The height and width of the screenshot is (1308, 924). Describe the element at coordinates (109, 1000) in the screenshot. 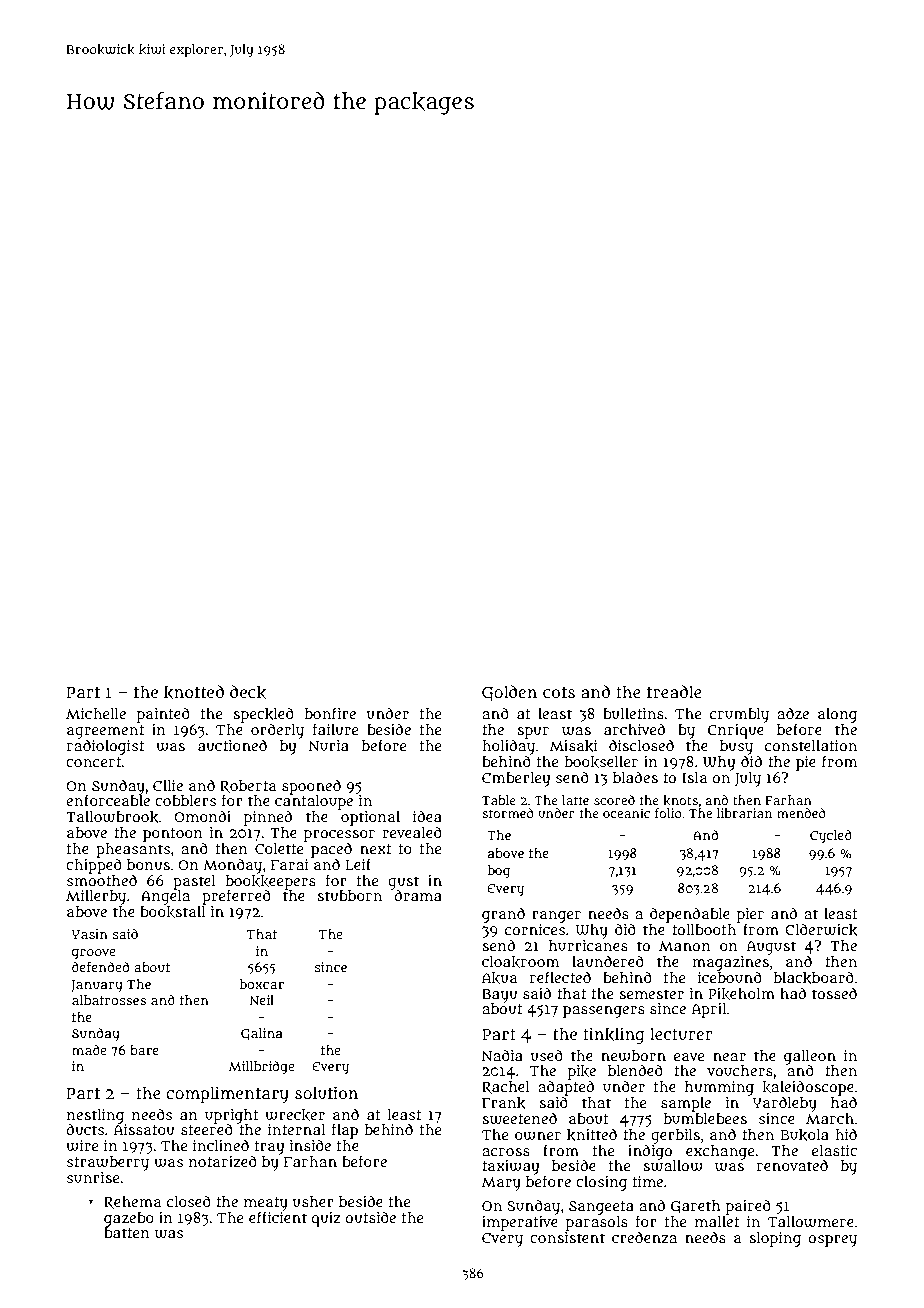

I see `albatrosses` at that location.
